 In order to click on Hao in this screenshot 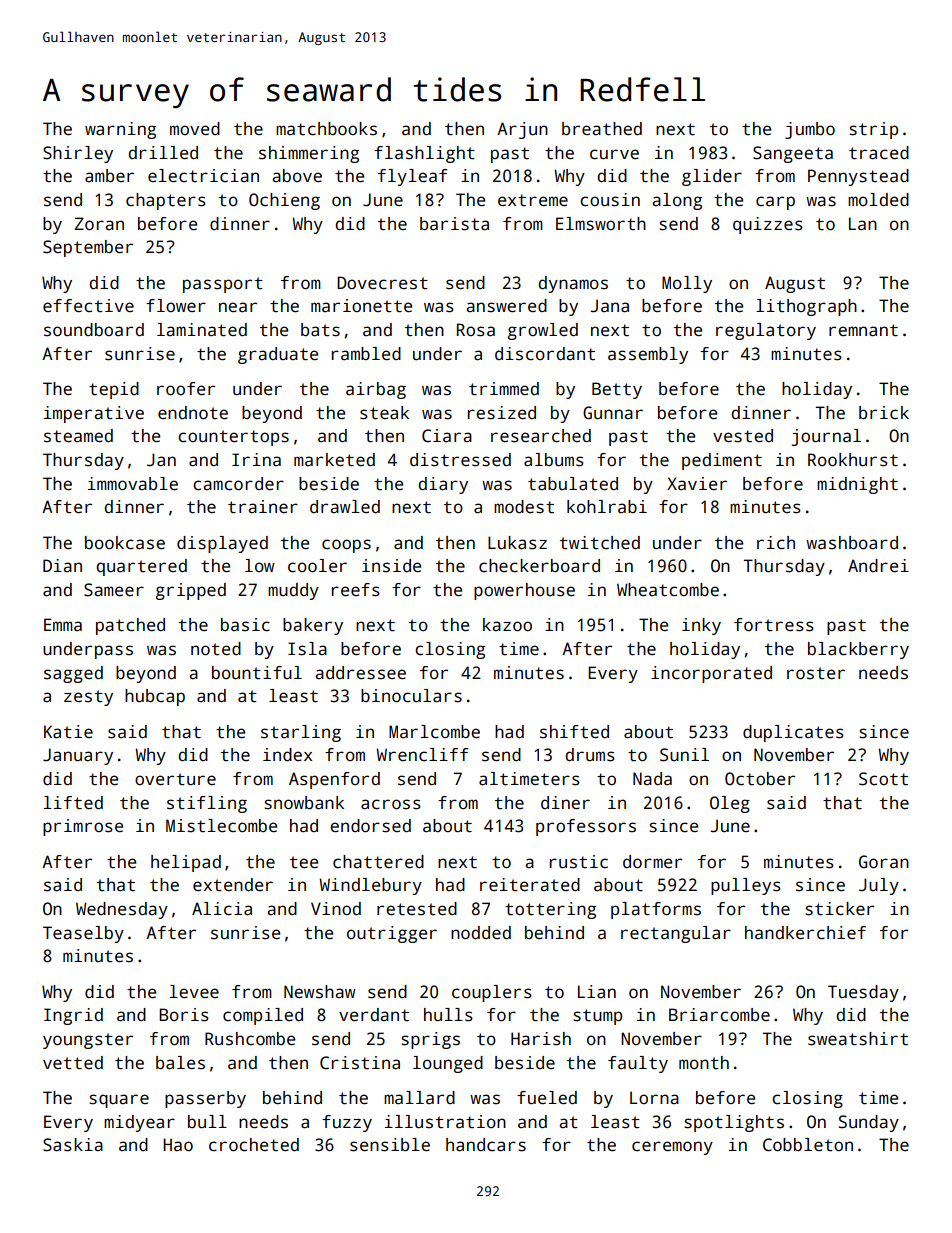, I will do `click(178, 1145)`.
